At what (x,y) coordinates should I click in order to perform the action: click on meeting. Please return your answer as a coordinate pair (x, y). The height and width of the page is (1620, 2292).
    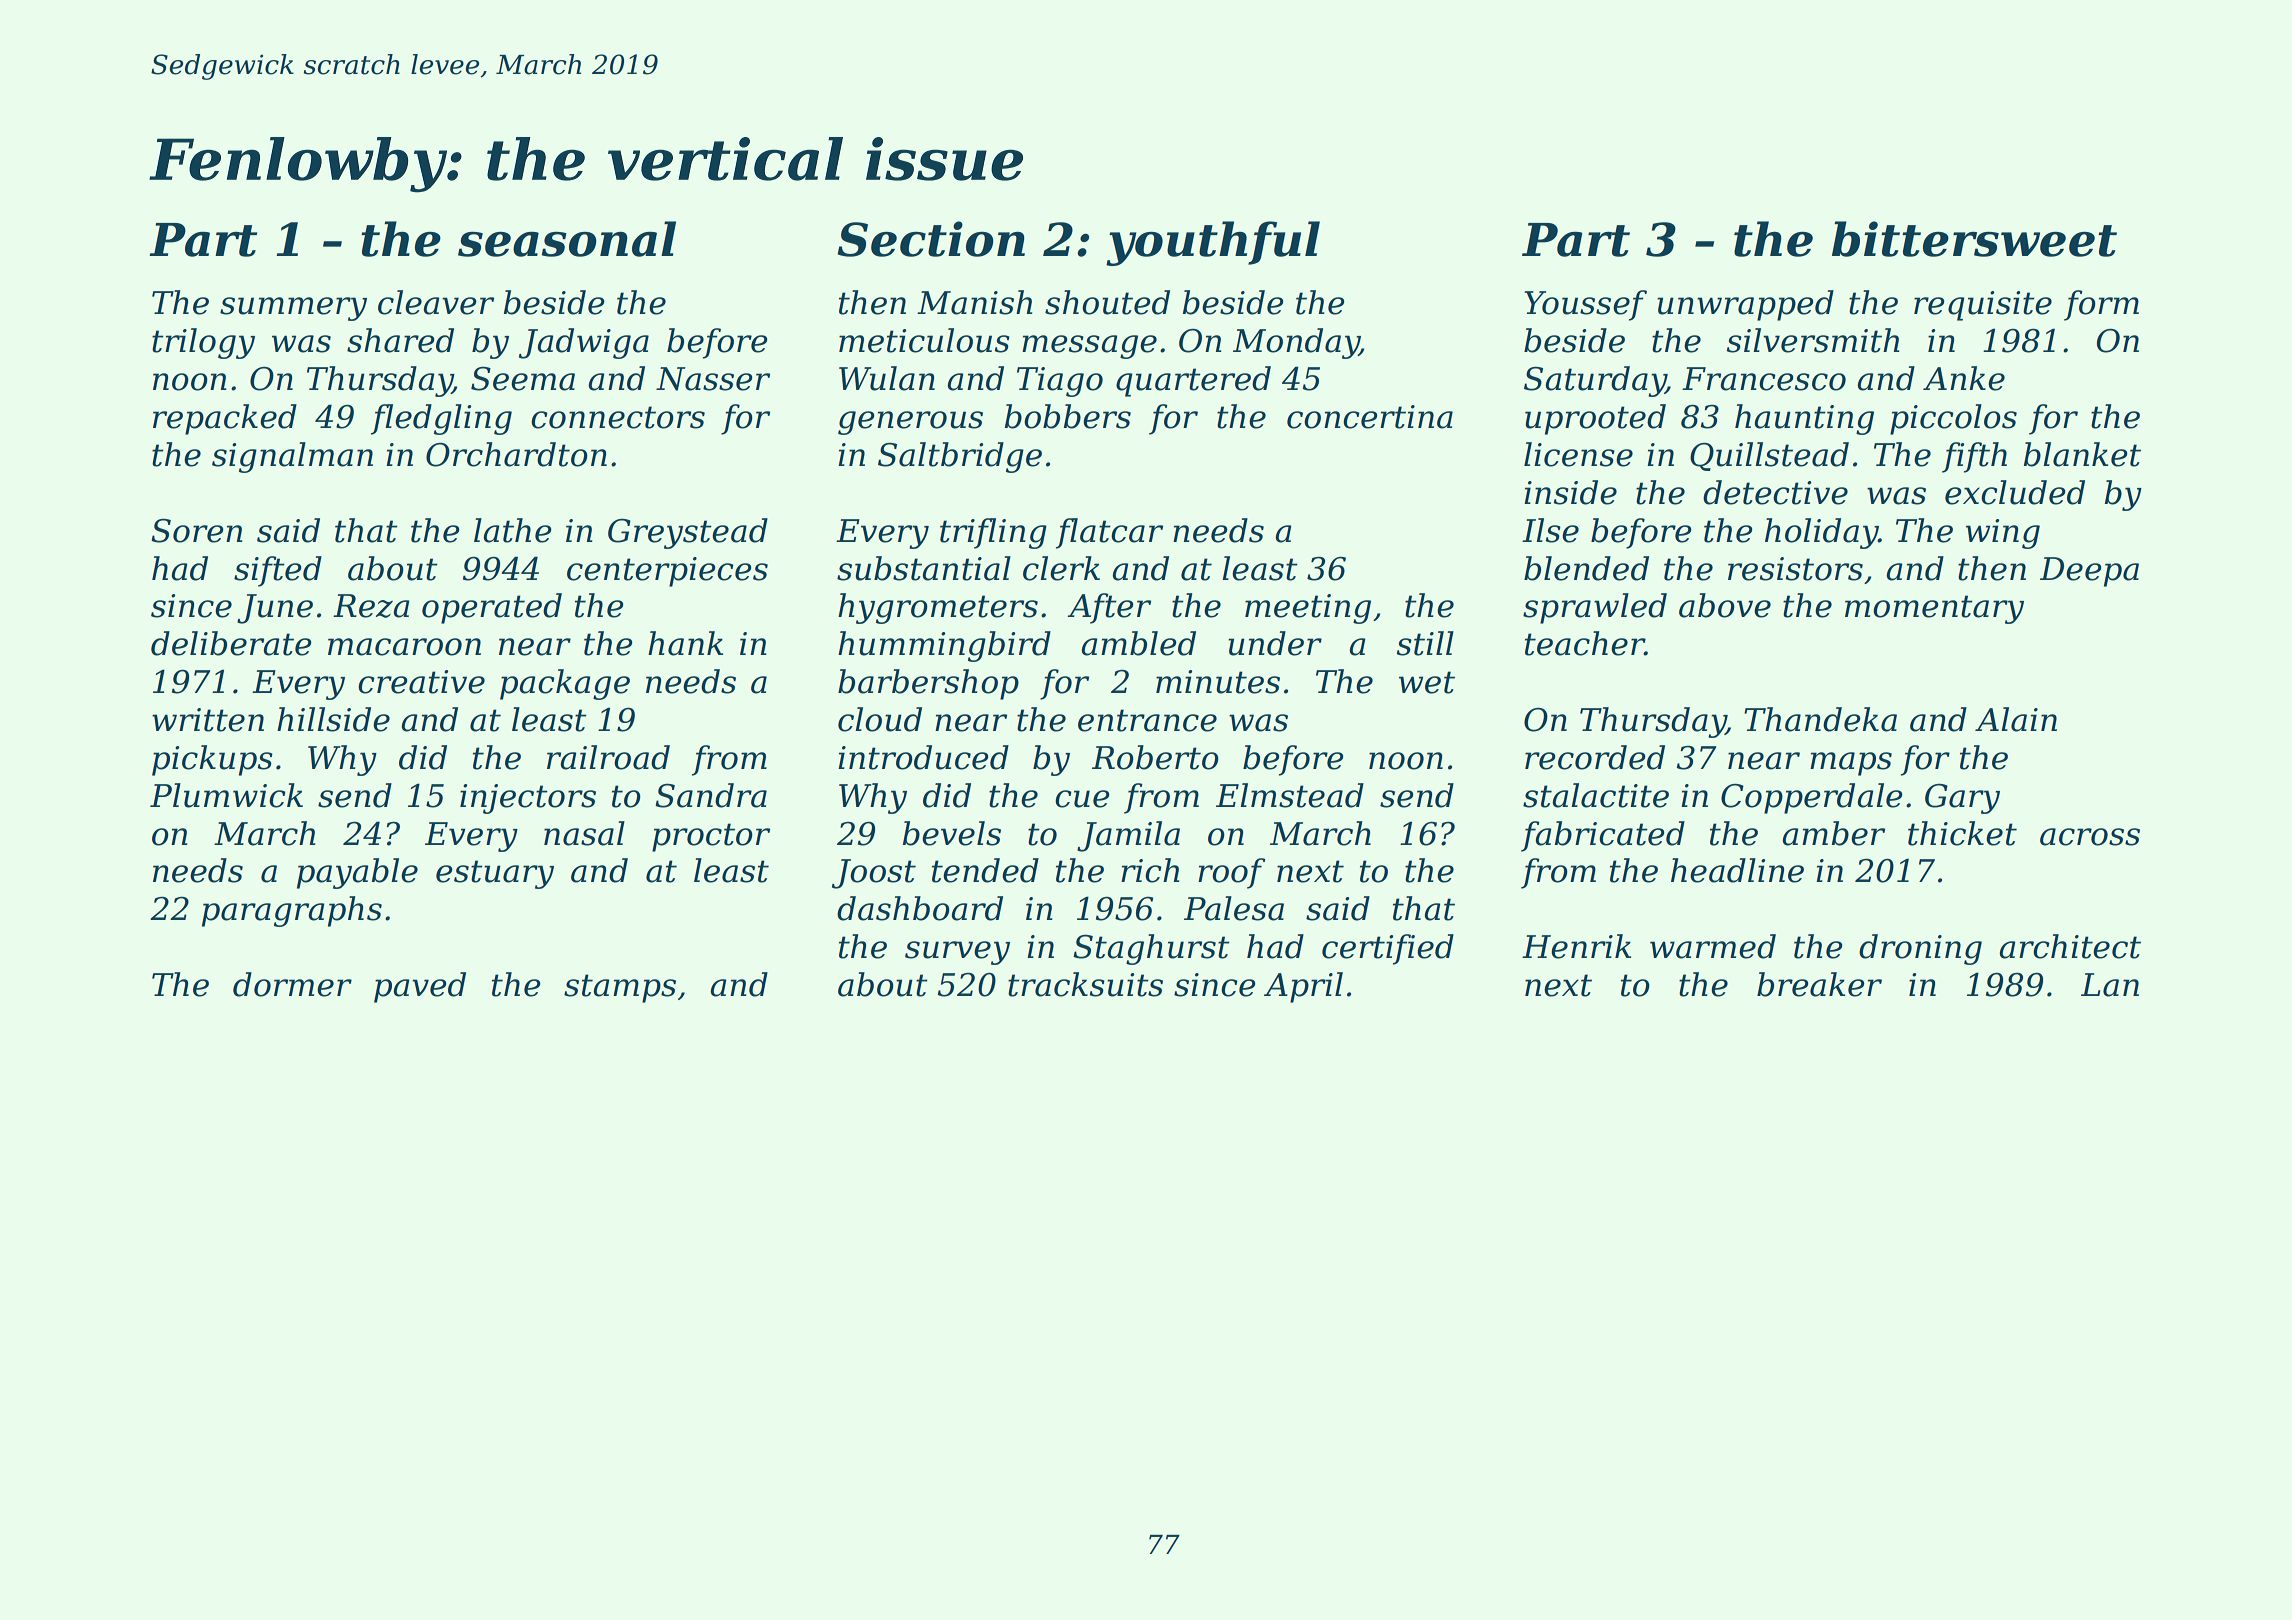
    Looking at the image, I should click on (1308, 609).
